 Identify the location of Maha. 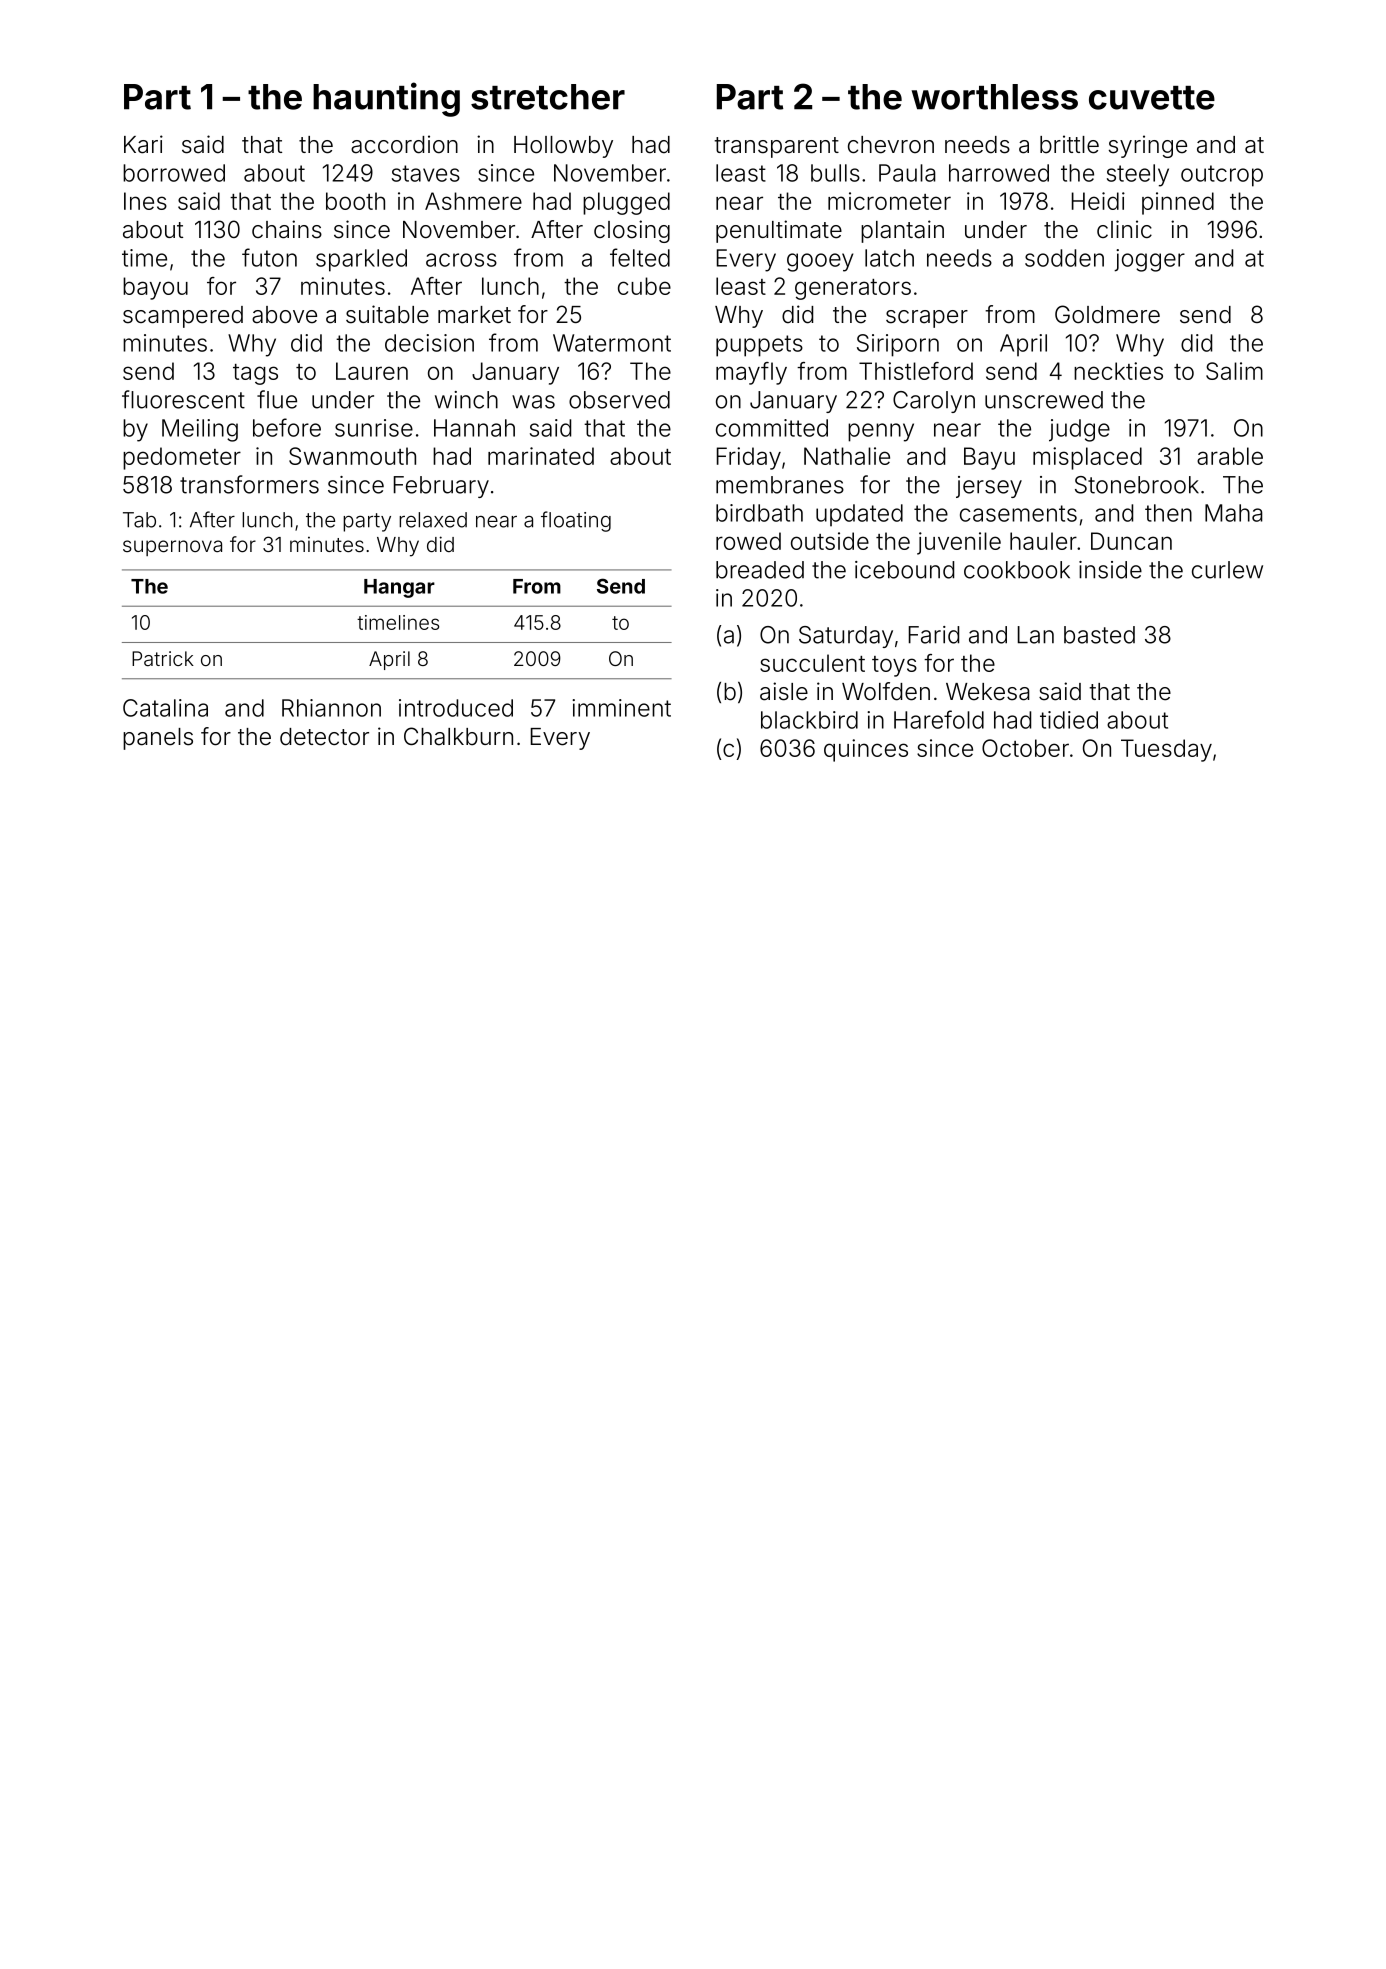
(1234, 513).
